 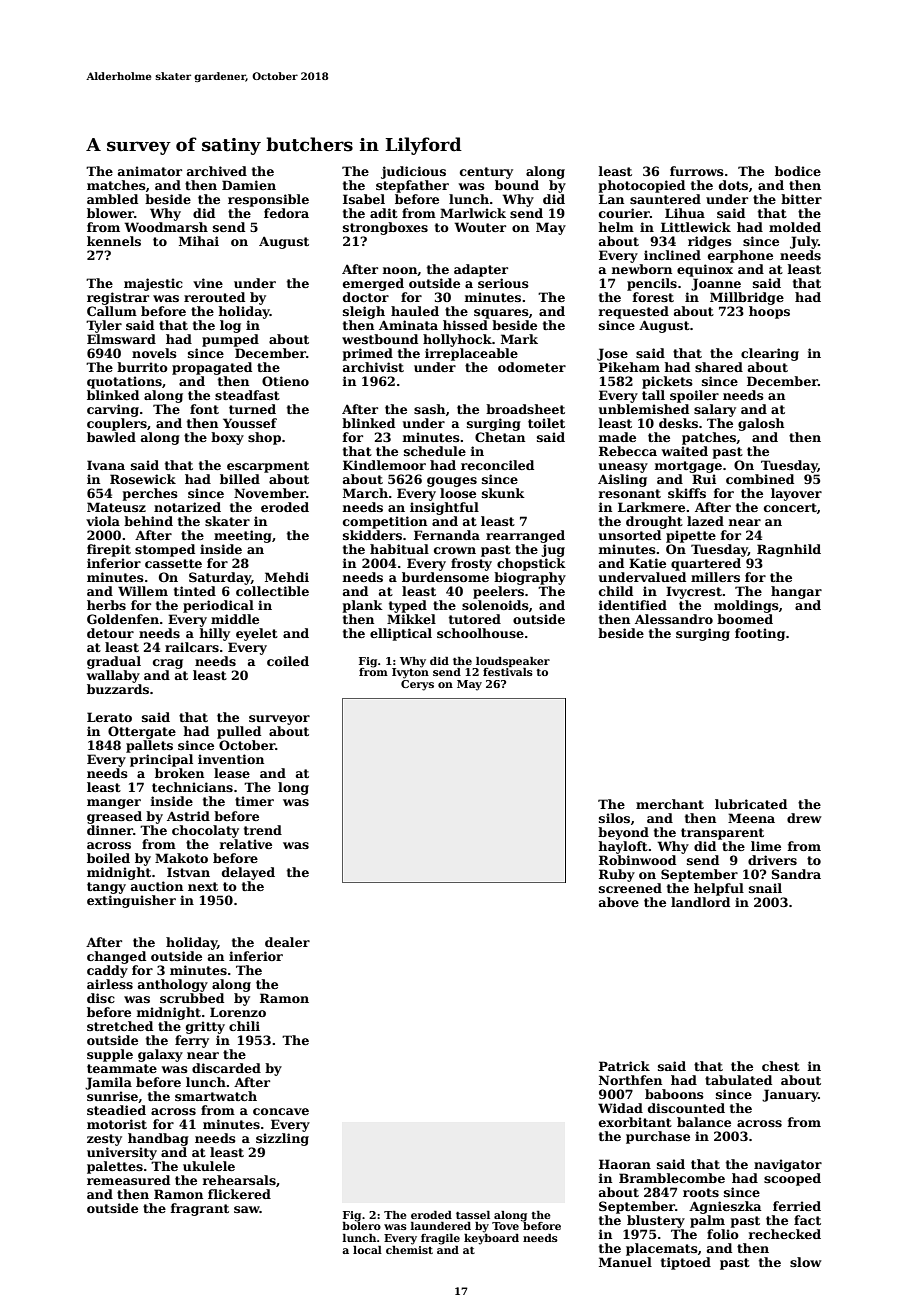 What do you see at coordinates (361, 1226) in the screenshot?
I see `bolero` at bounding box center [361, 1226].
